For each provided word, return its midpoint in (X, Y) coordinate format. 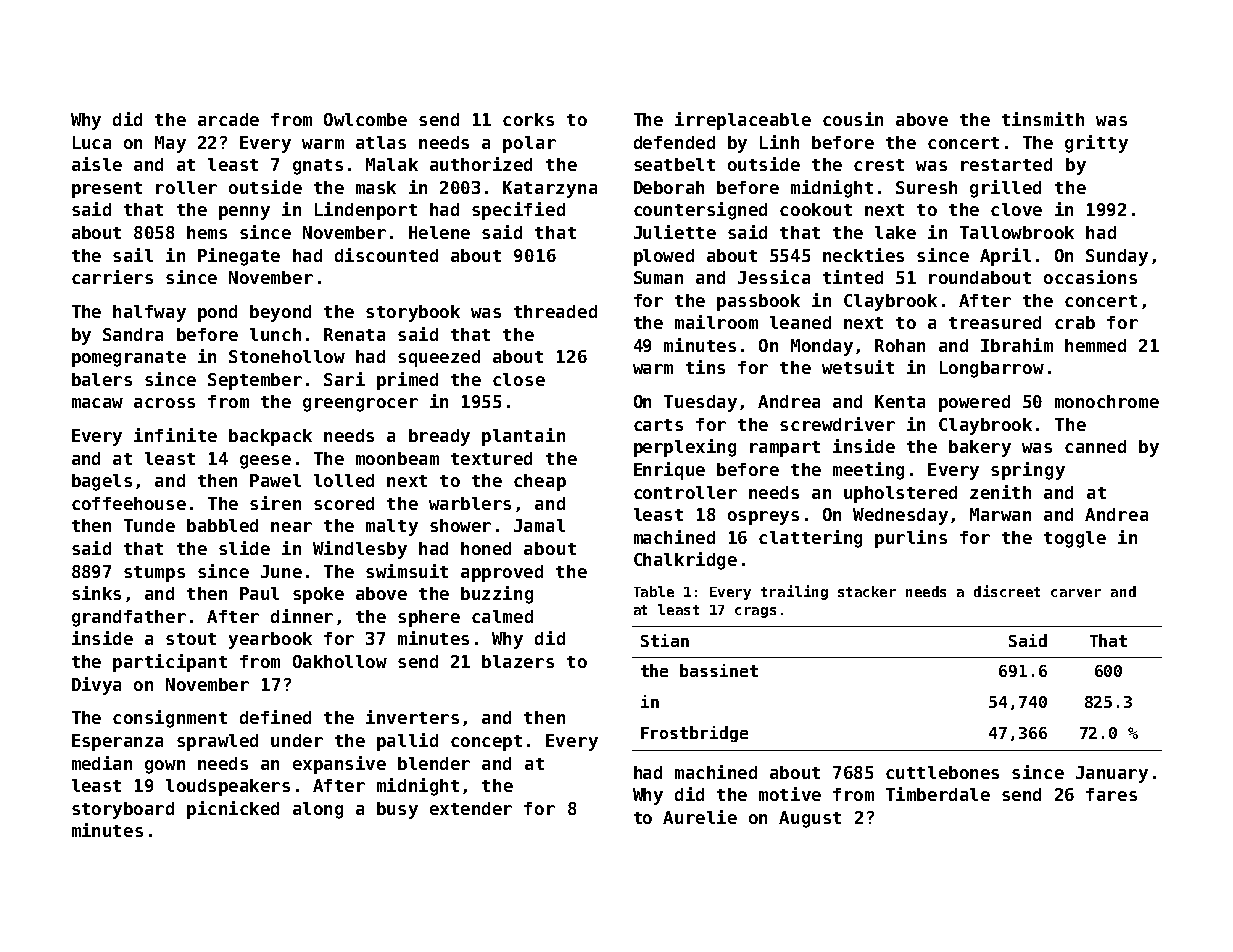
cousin (853, 119)
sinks (96, 593)
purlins (911, 539)
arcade (228, 119)
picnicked (233, 810)
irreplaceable (743, 121)
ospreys (763, 518)
